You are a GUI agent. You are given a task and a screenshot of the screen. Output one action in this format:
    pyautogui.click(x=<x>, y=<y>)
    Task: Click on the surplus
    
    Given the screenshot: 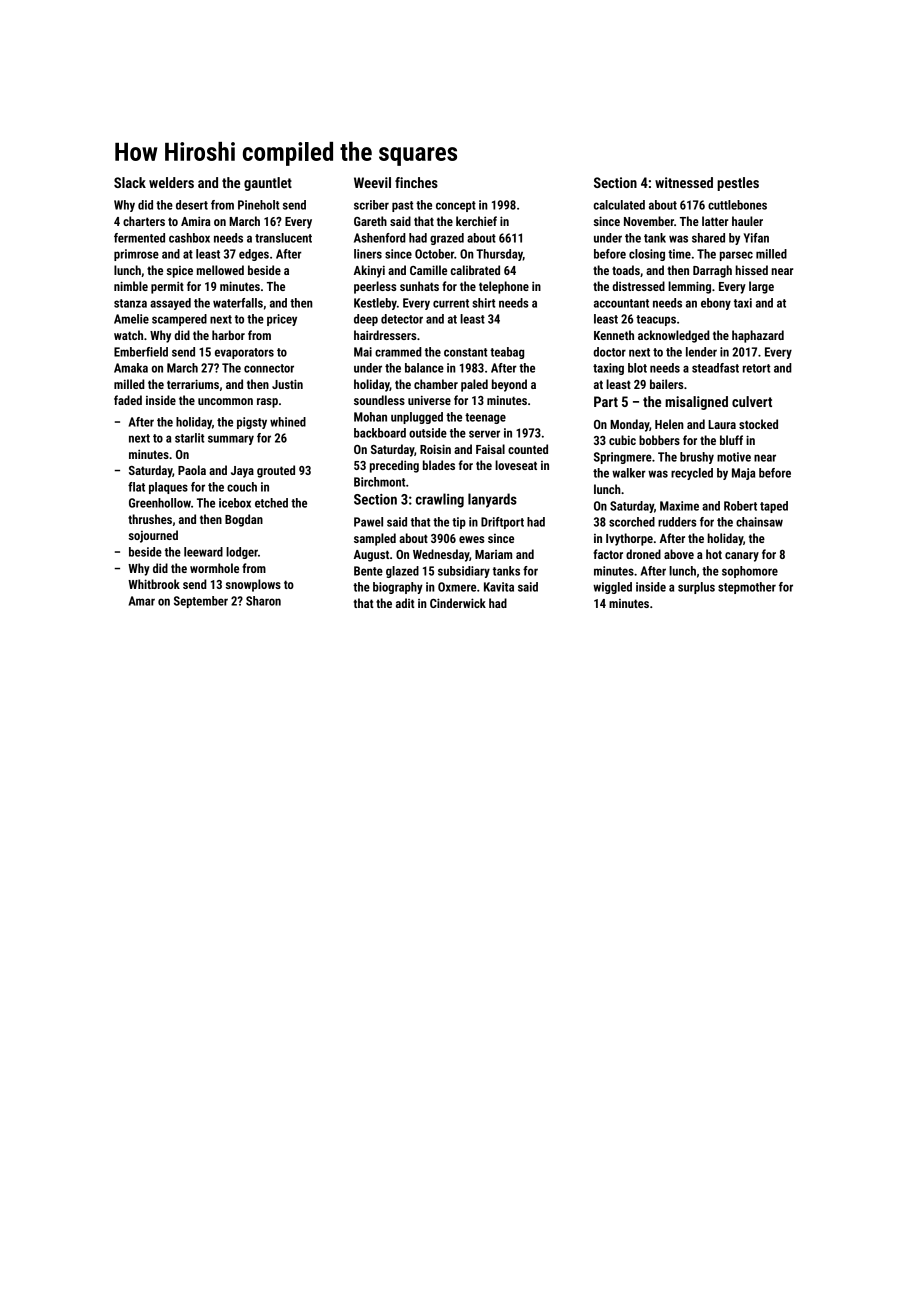 What is the action you would take?
    pyautogui.click(x=696, y=588)
